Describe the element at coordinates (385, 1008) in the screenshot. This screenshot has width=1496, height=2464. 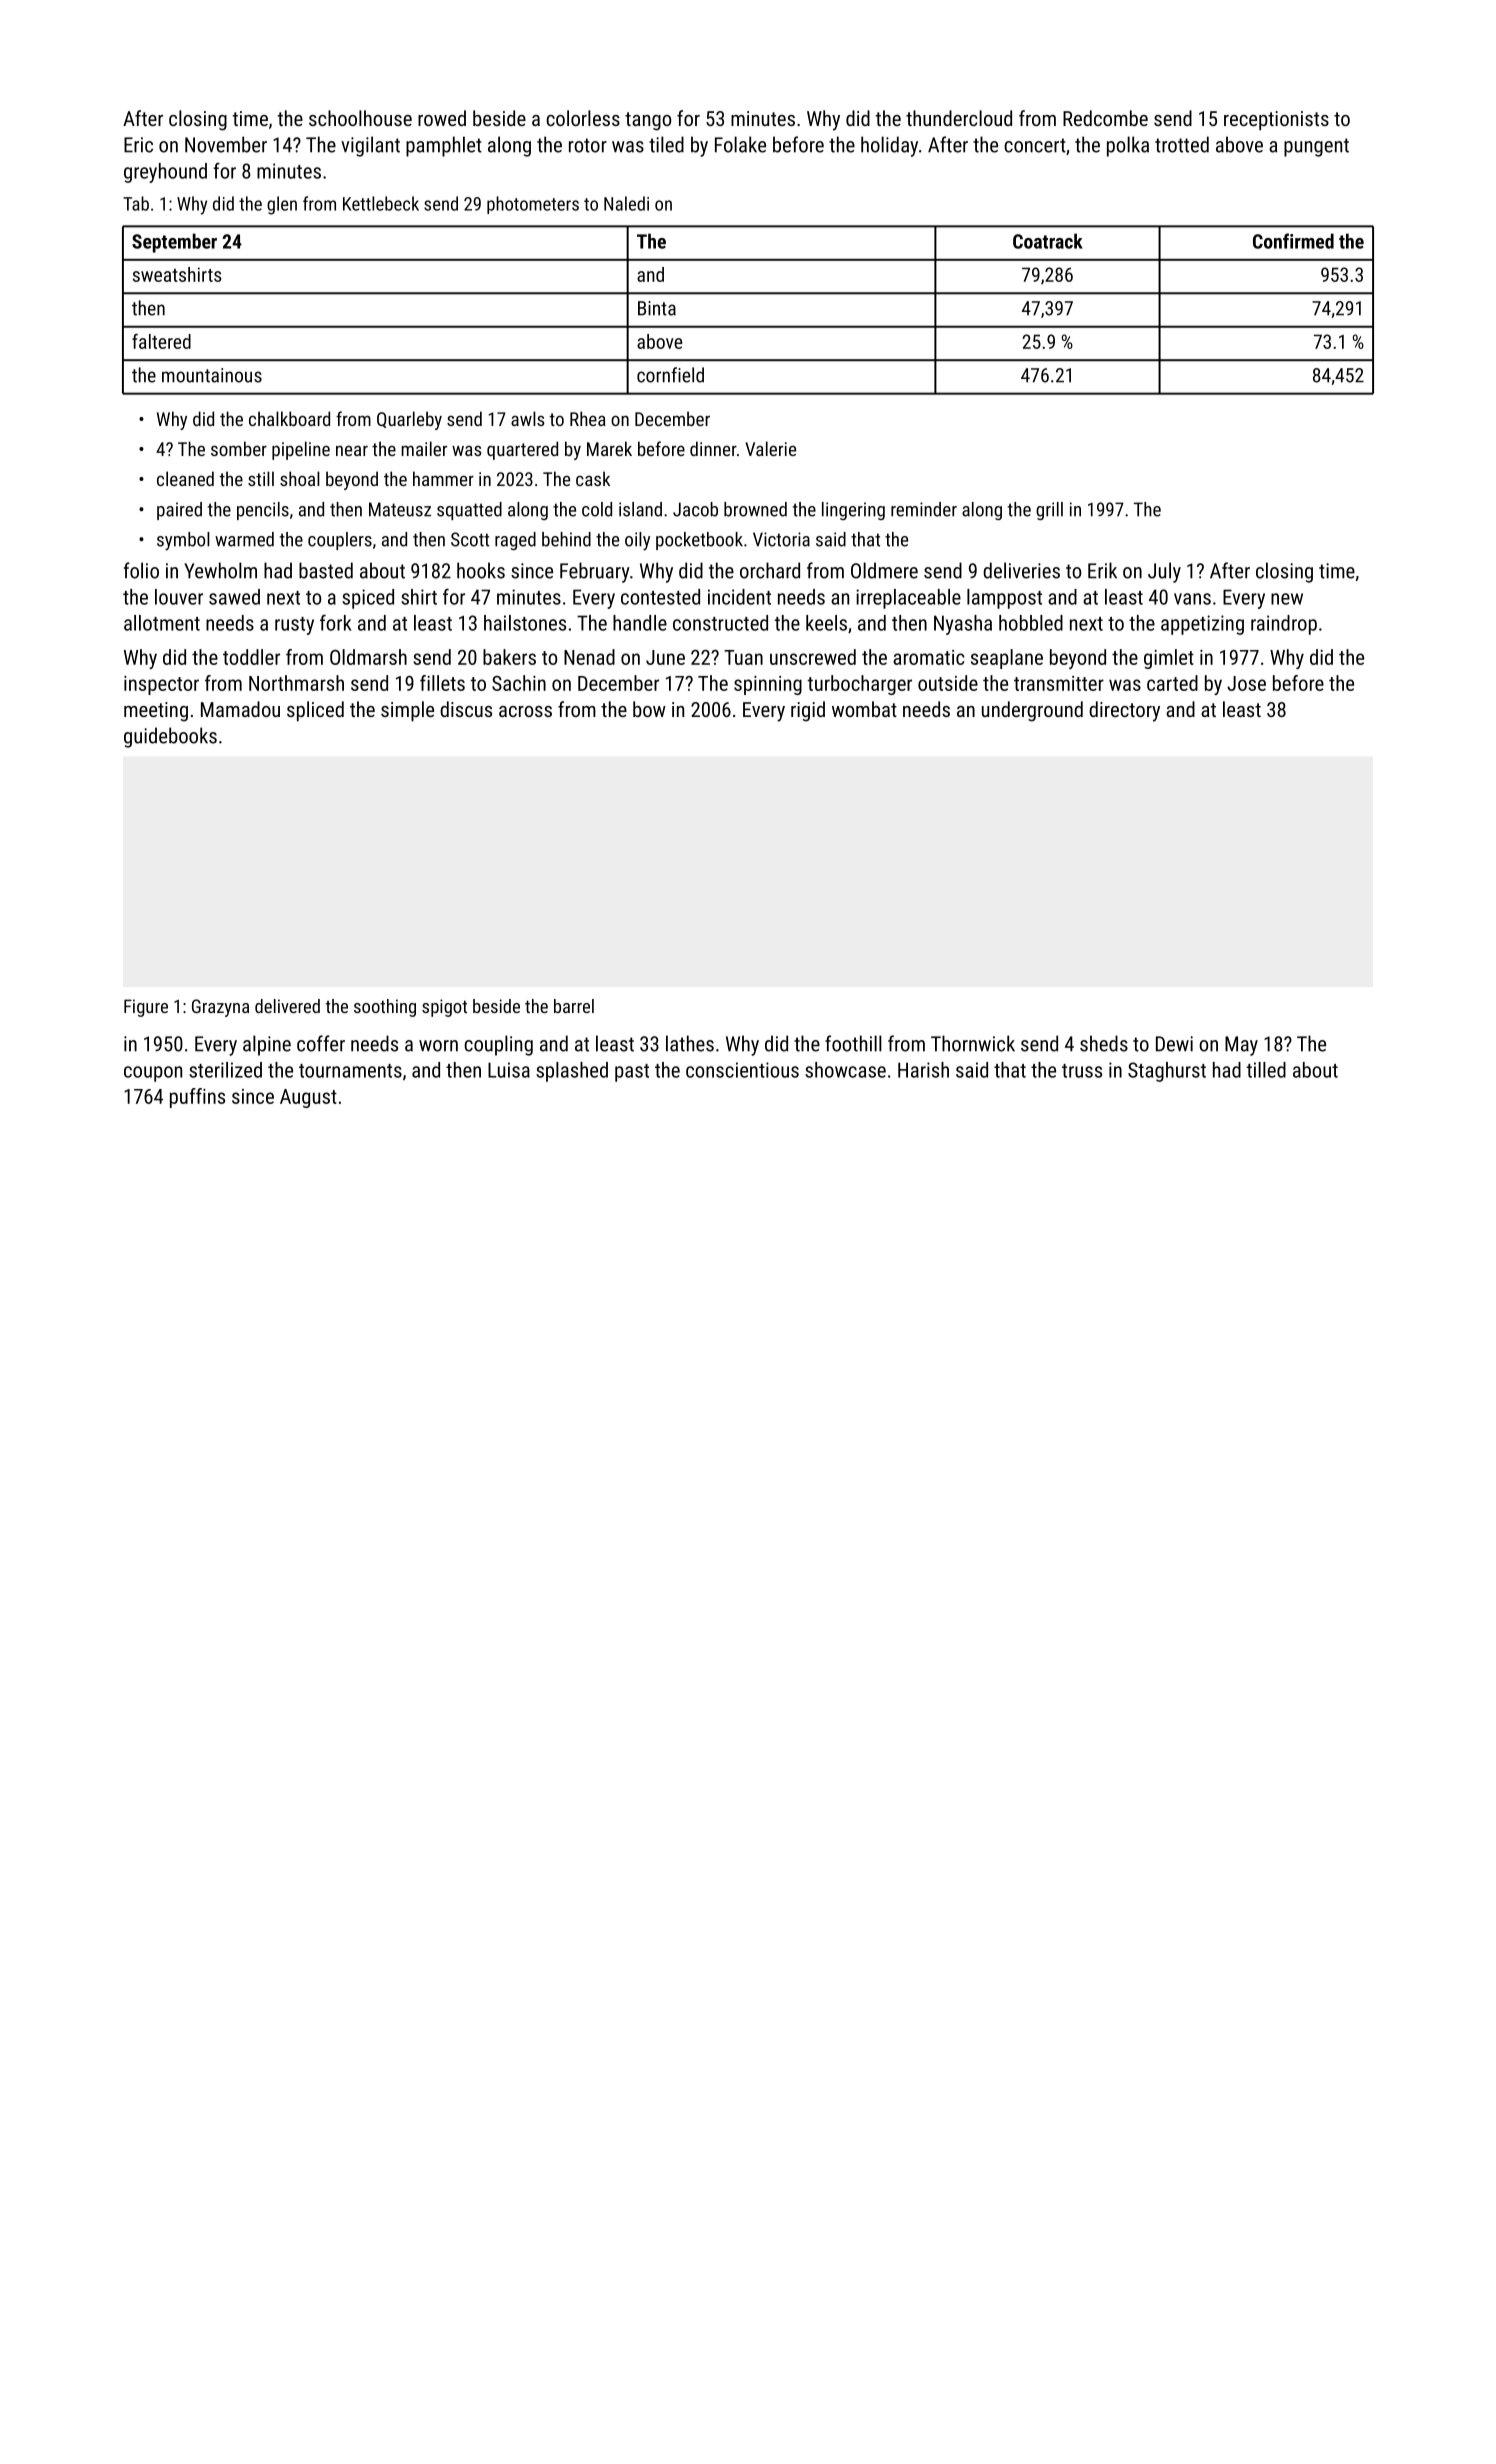
I see `soothing` at that location.
